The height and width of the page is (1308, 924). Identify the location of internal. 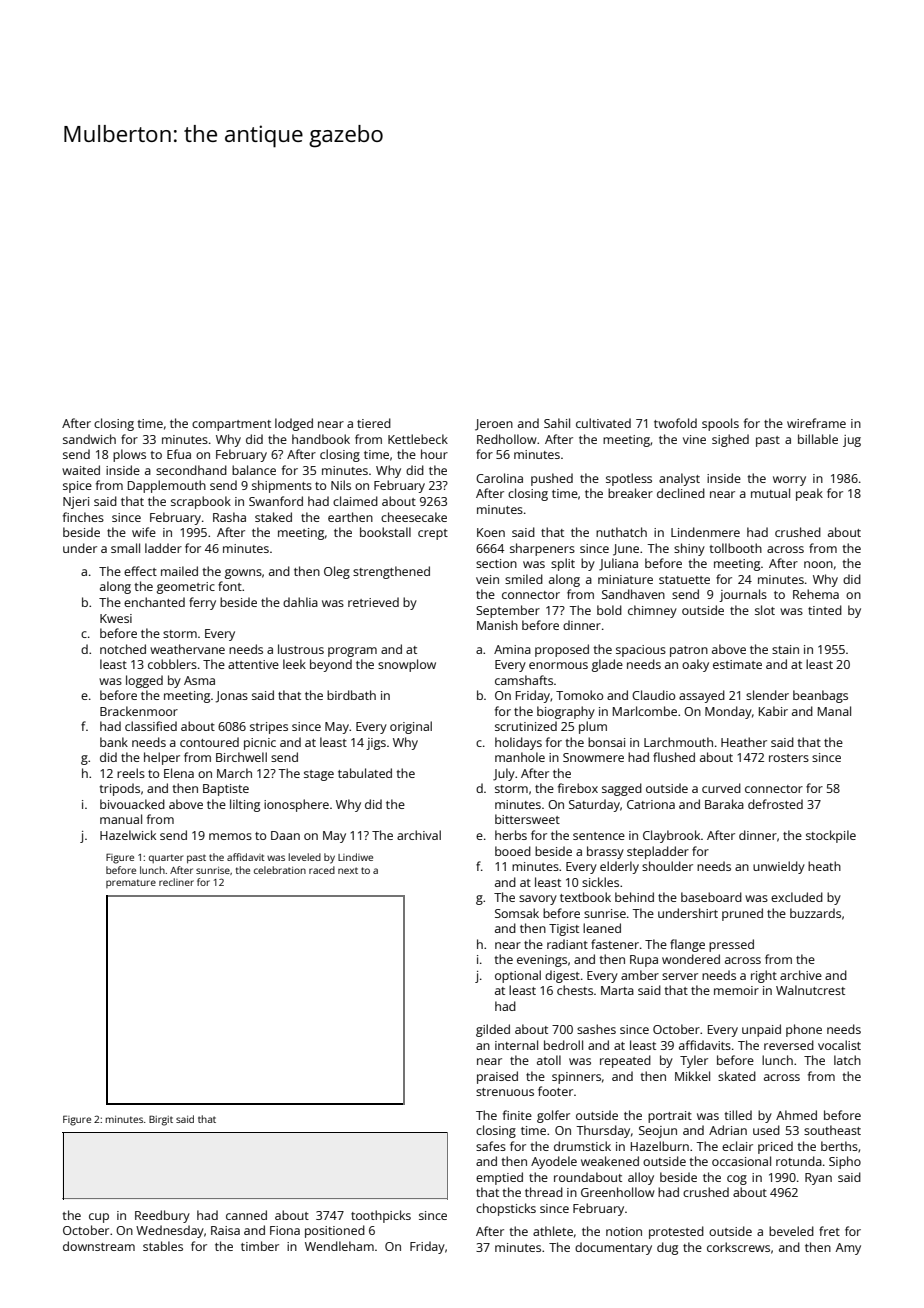
(516, 1045).
